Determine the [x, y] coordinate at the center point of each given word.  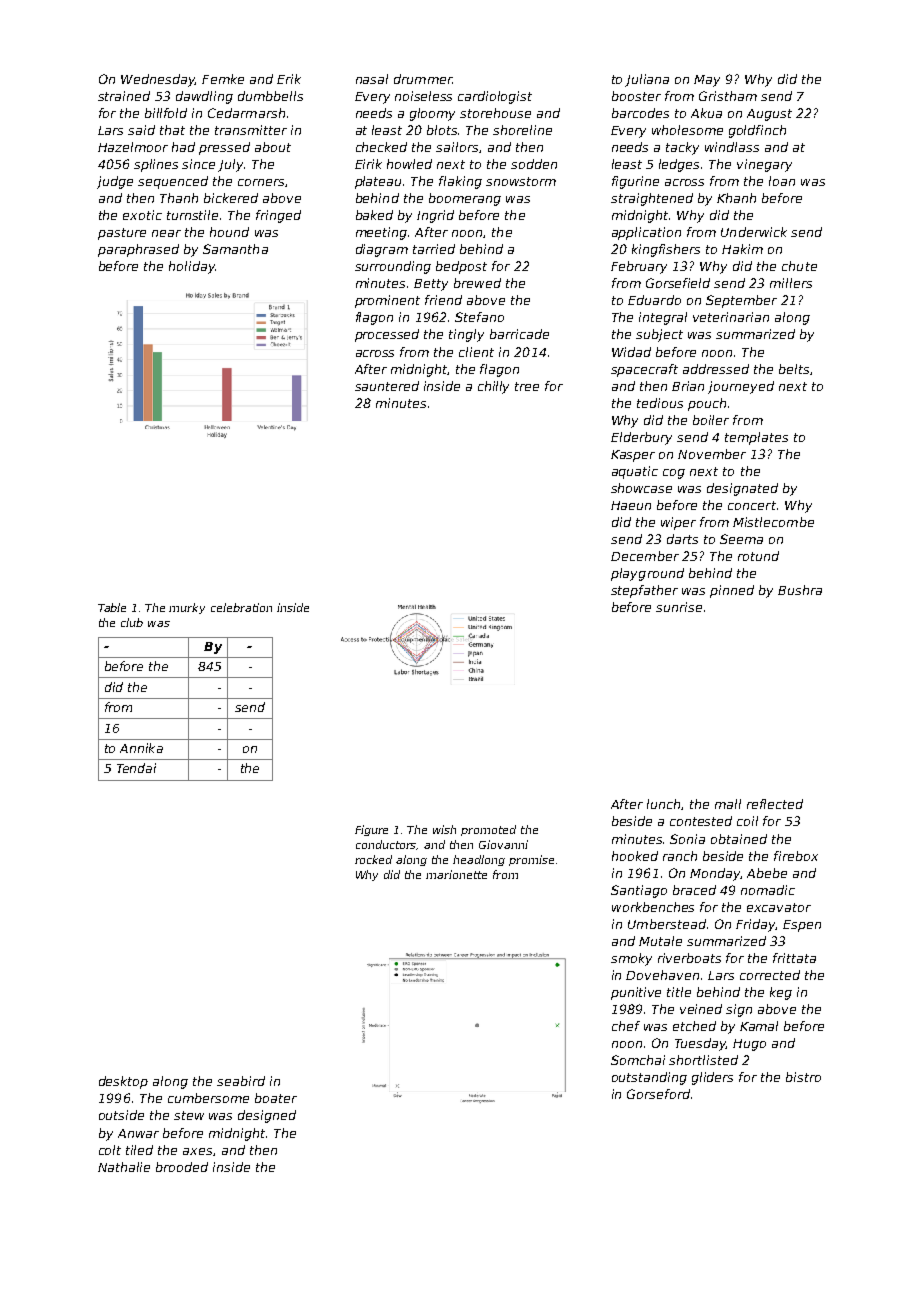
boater [276, 1098]
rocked [373, 859]
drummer [423, 79]
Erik [289, 79]
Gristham [728, 96]
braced [694, 890]
